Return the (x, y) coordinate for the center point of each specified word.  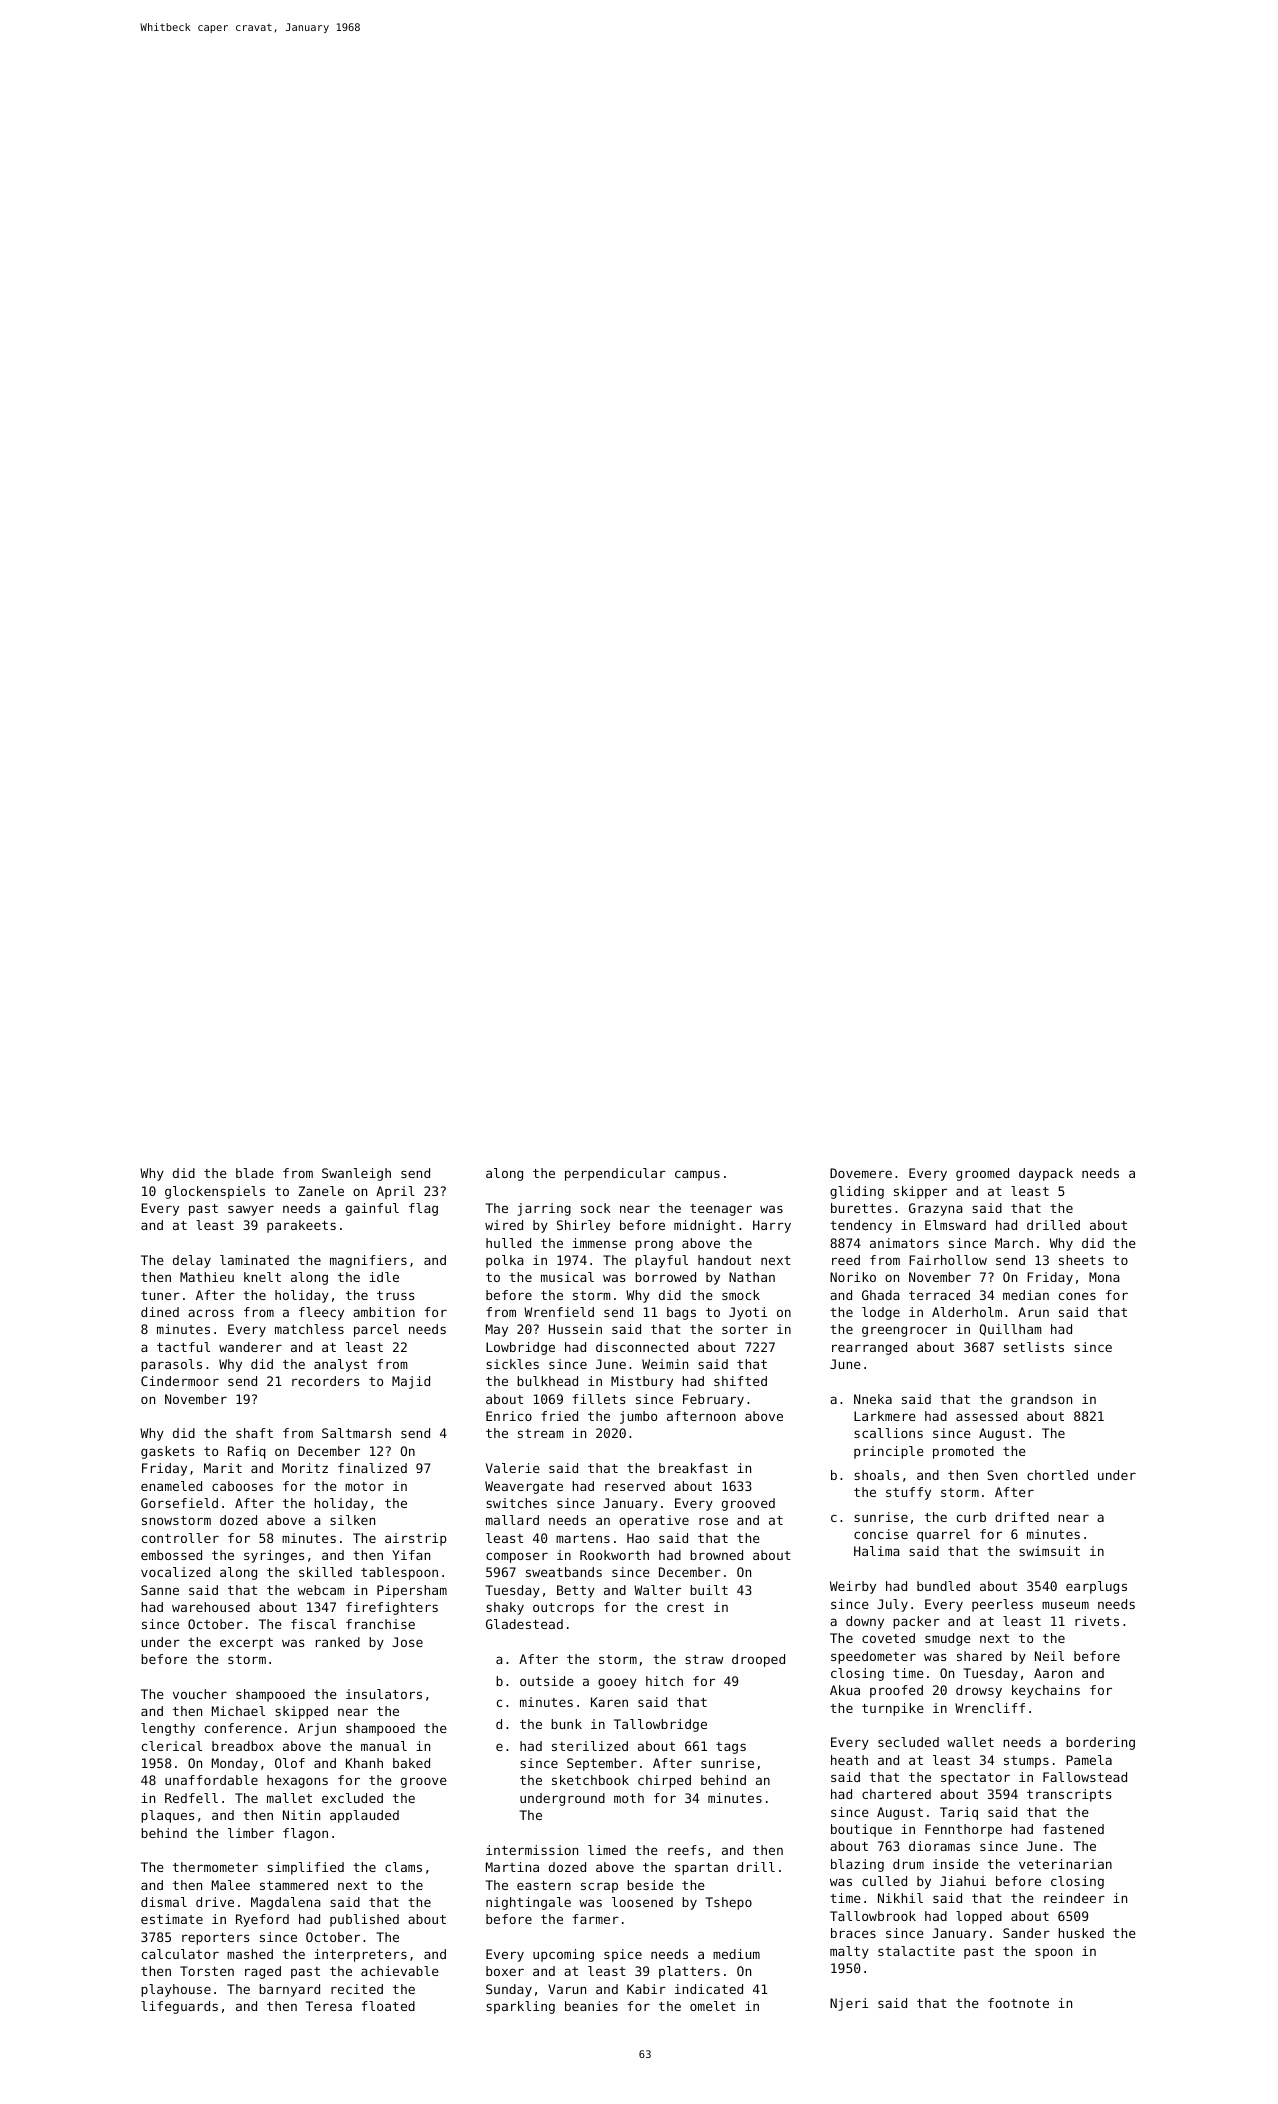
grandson (1041, 1400)
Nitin (301, 1815)
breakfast (693, 1468)
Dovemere (861, 1173)
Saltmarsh (356, 1433)
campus (697, 1175)
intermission (532, 1850)
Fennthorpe (963, 1830)
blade (255, 1173)
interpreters (360, 1955)
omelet (713, 2006)
